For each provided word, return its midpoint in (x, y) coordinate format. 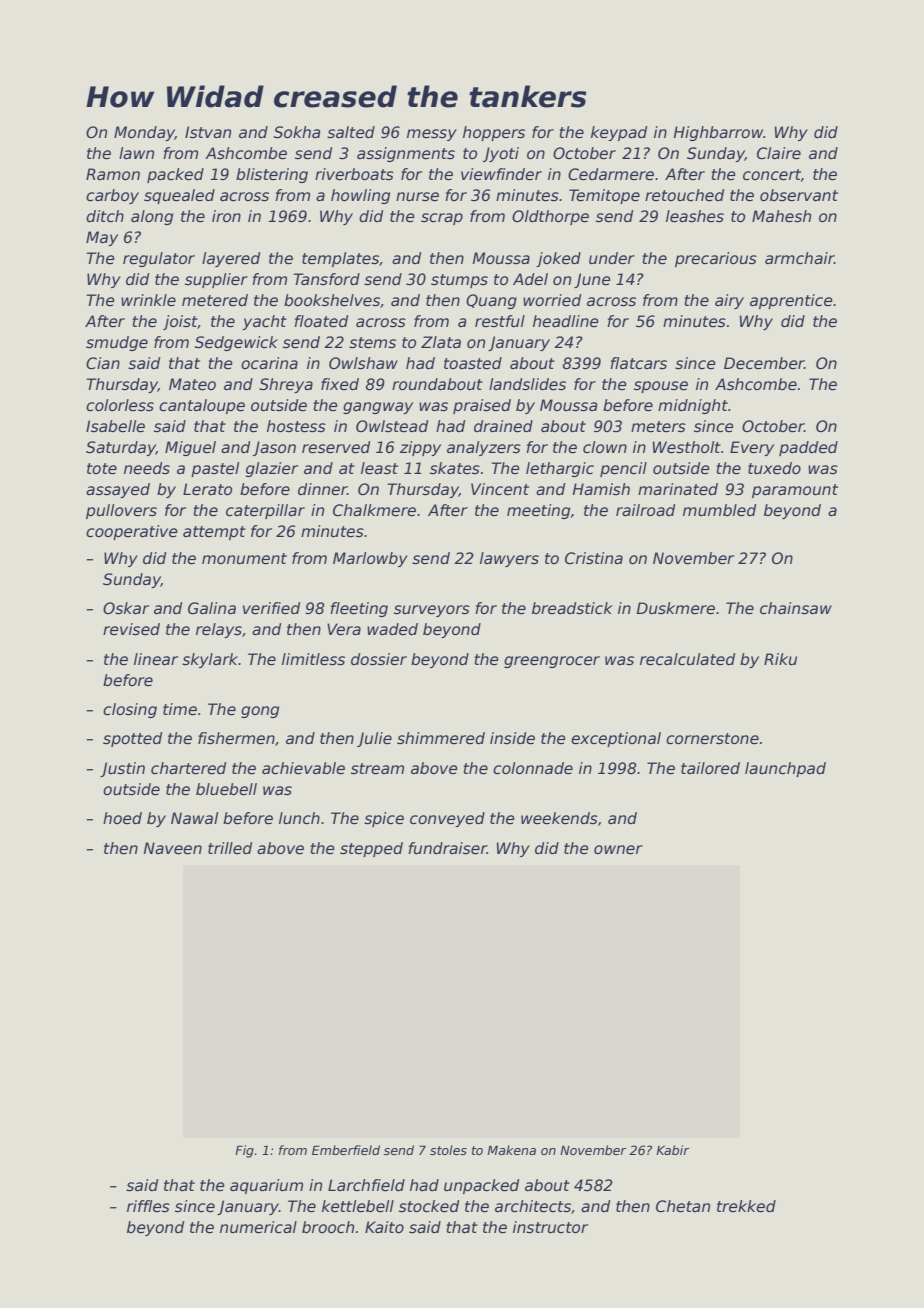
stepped (371, 849)
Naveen (172, 848)
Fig (244, 1151)
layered (231, 259)
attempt (214, 533)
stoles (448, 1150)
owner (618, 849)
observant (799, 195)
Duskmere (675, 608)
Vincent (500, 489)
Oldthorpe (550, 217)
